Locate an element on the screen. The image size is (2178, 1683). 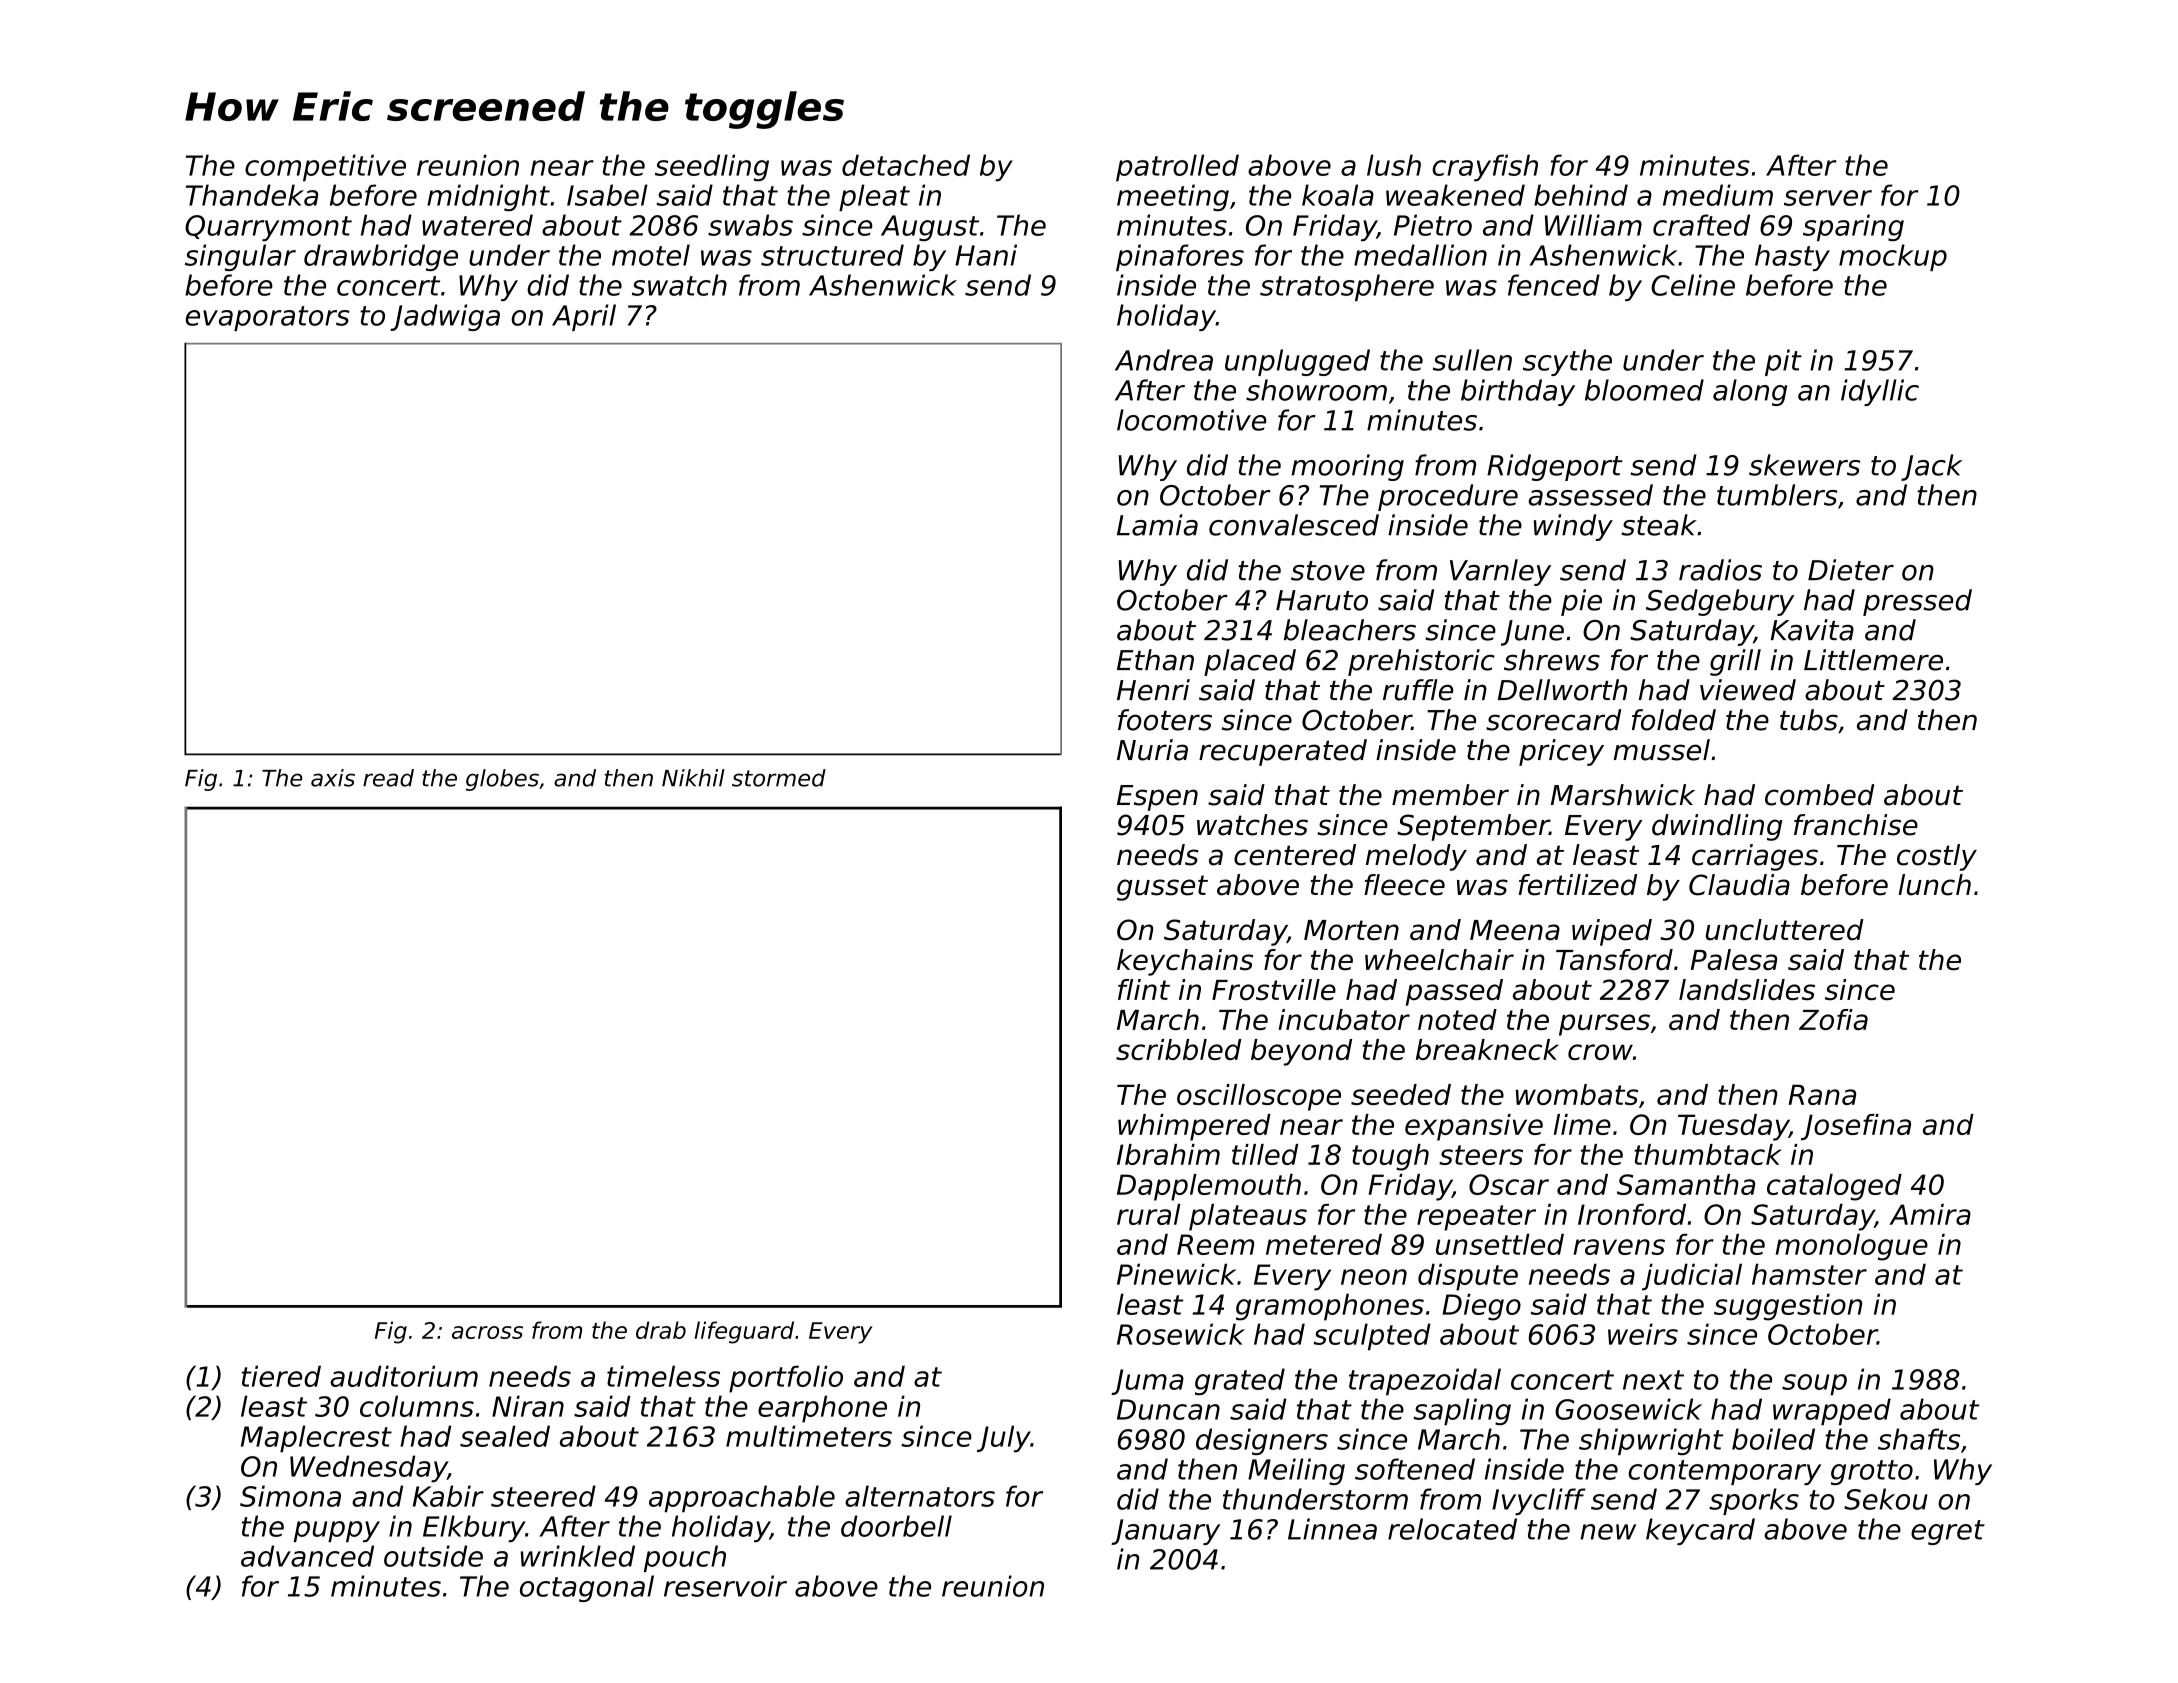
lifeguard is located at coordinates (744, 1332).
